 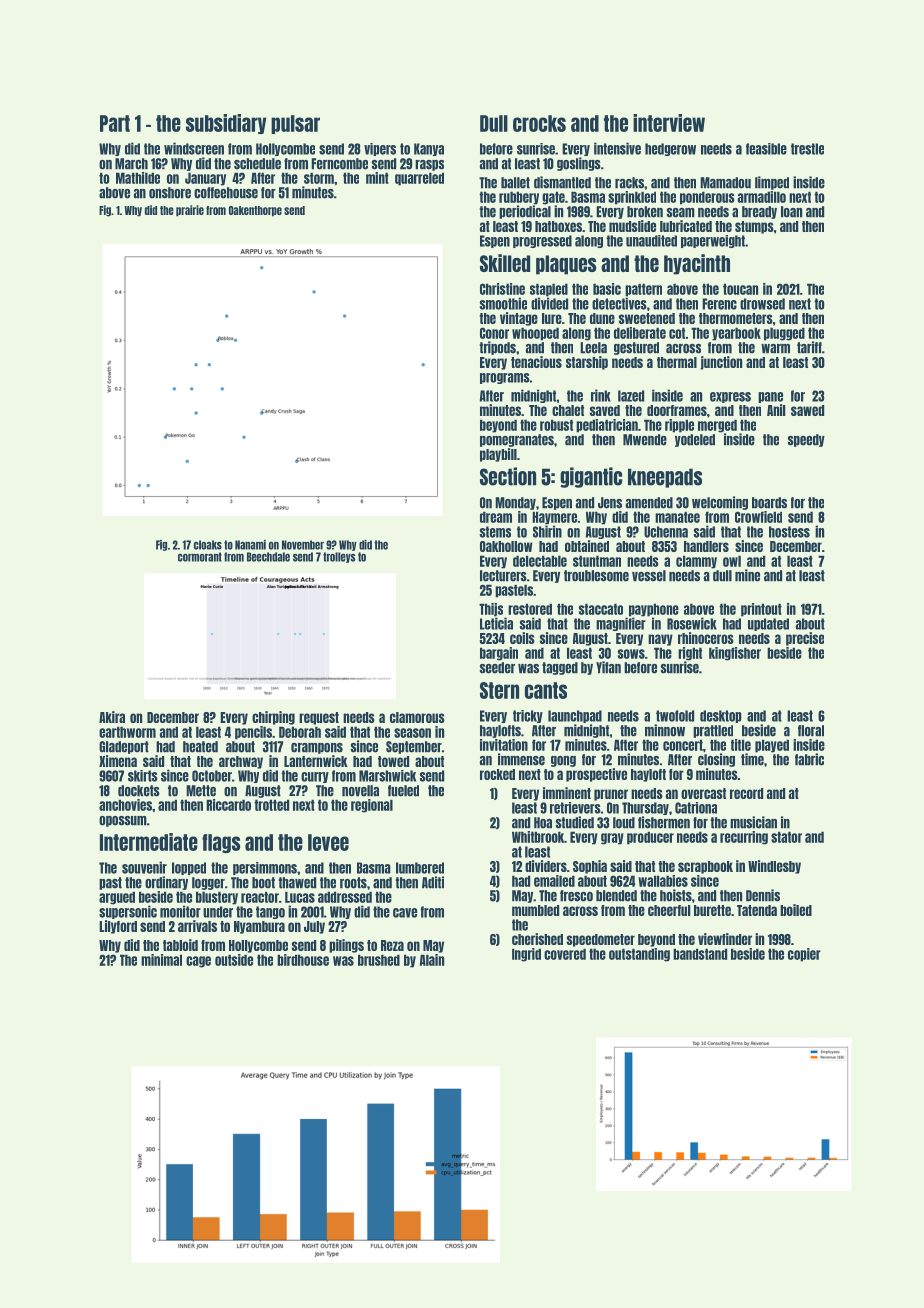 I want to click on tagged, so click(x=560, y=668).
